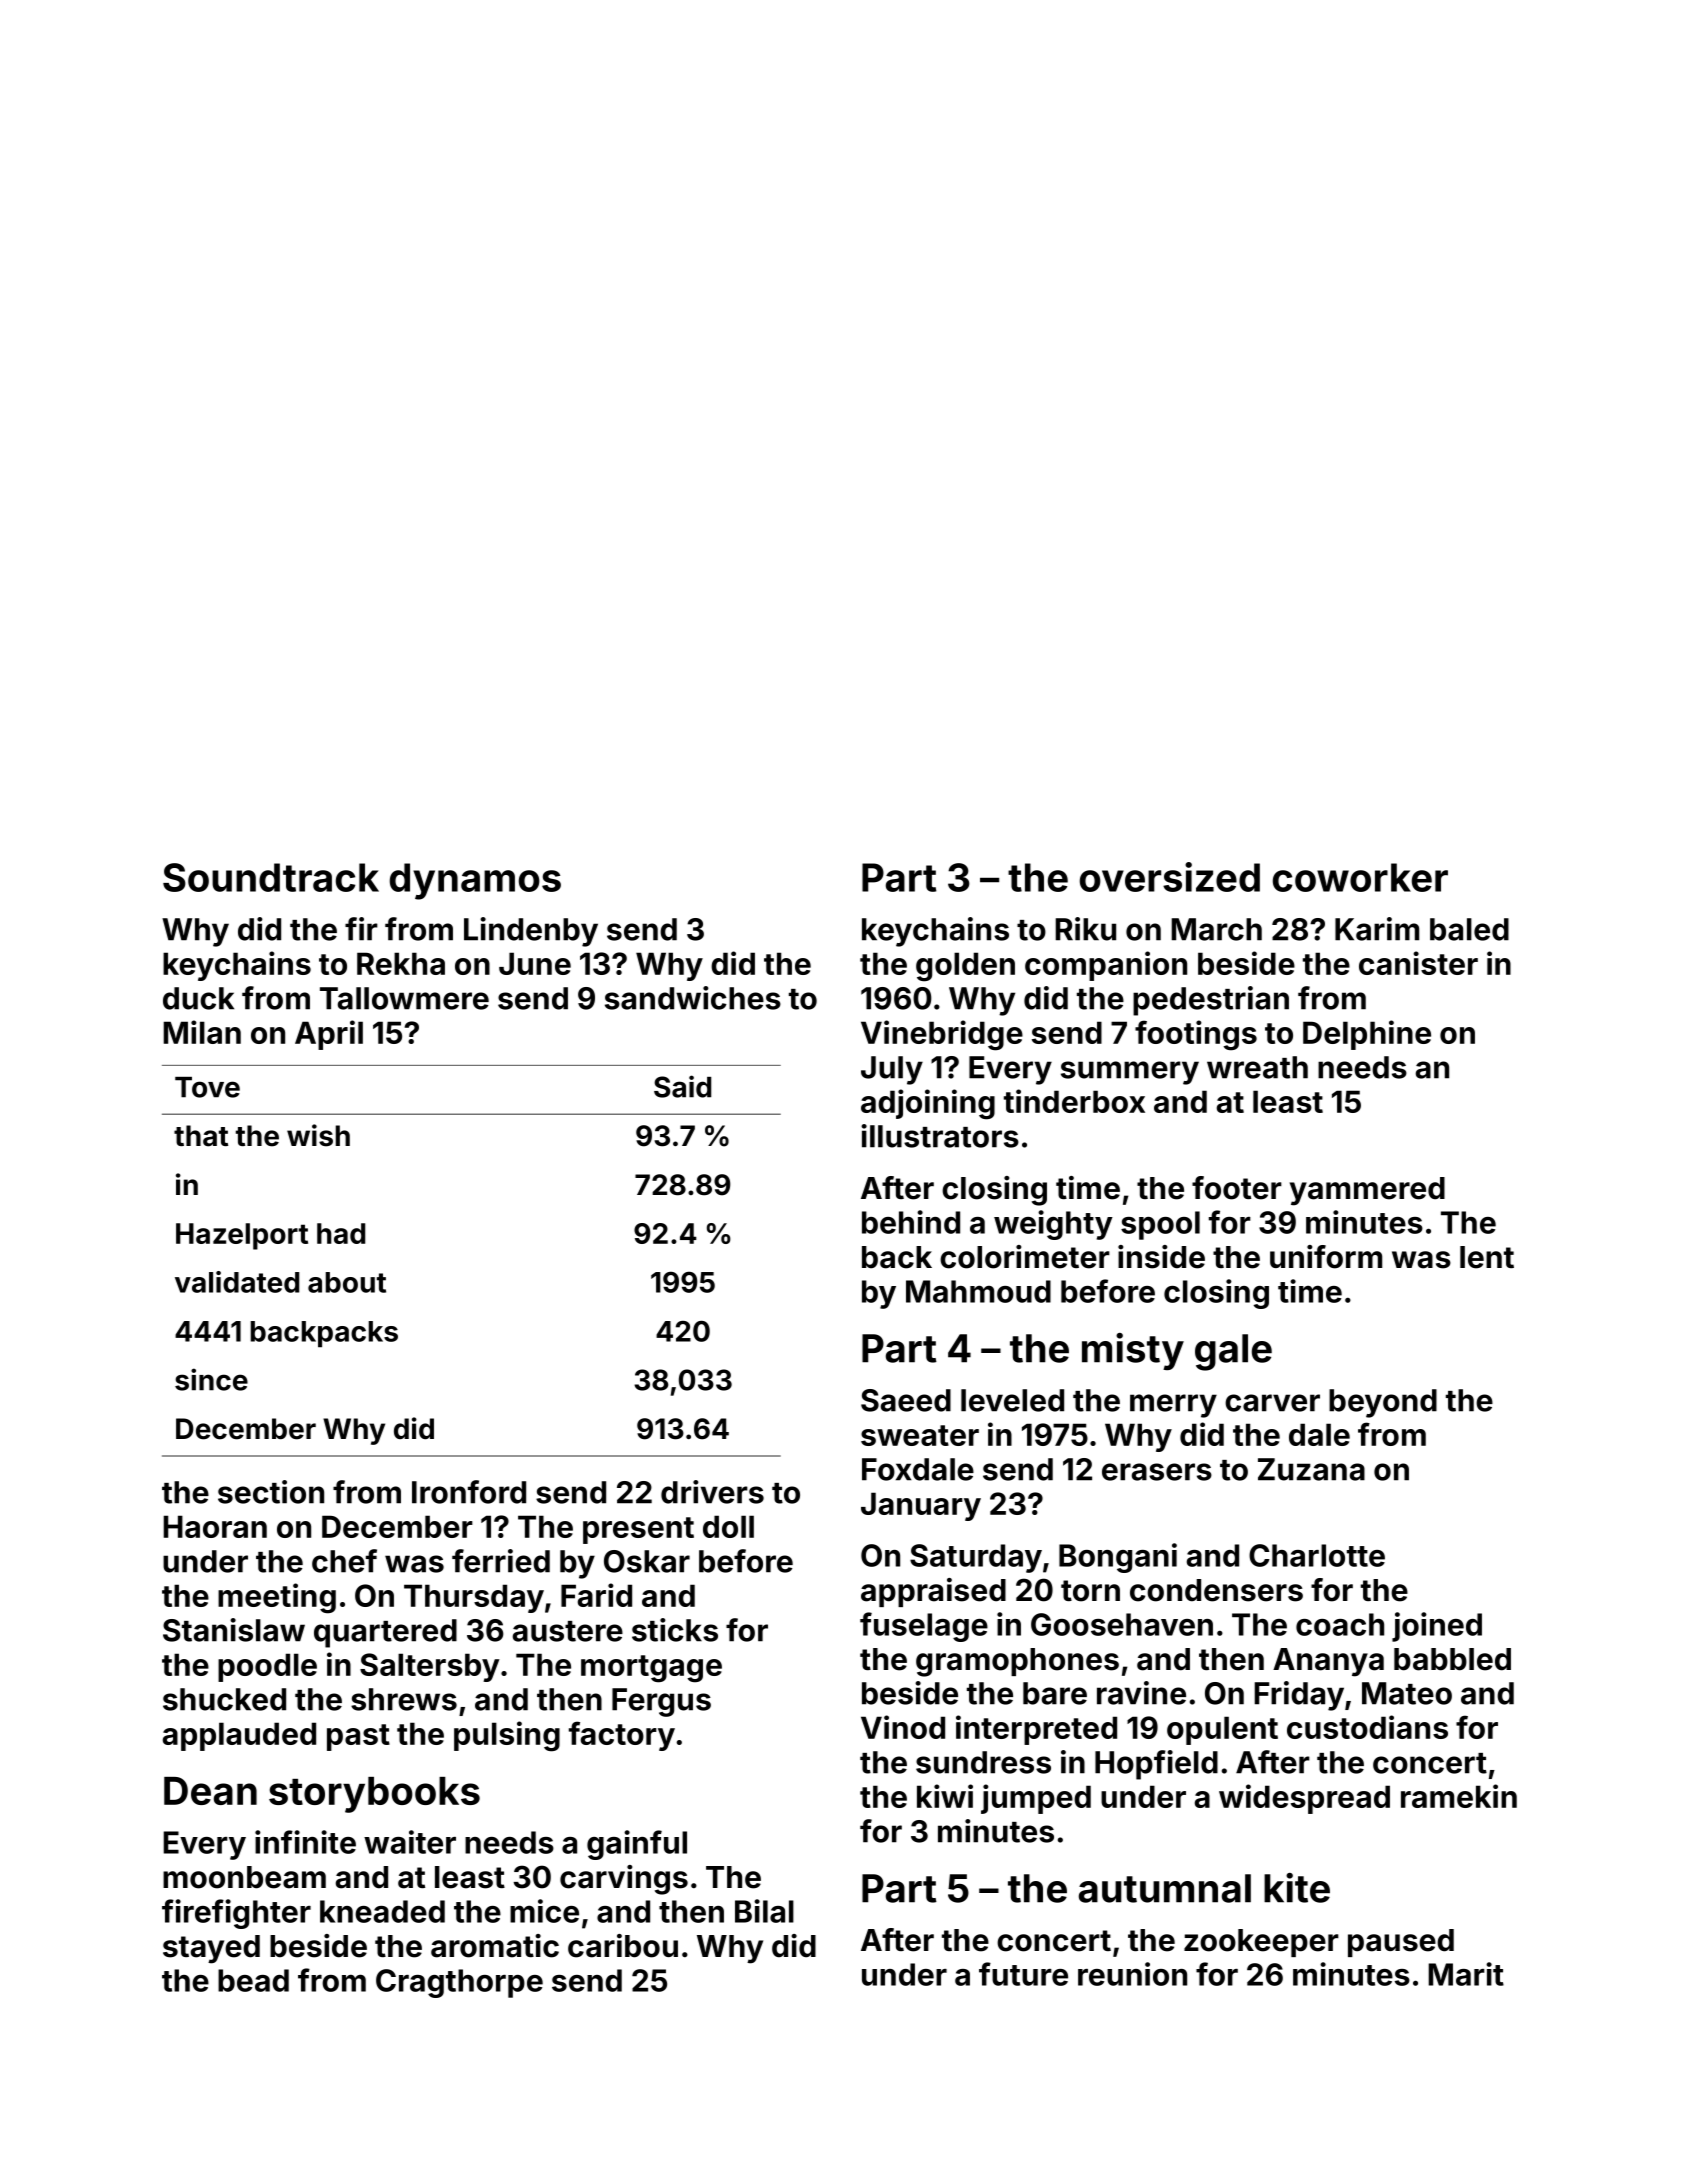 This screenshot has width=1683, height=2178. Describe the element at coordinates (401, 963) in the screenshot. I see `Rekha` at that location.
